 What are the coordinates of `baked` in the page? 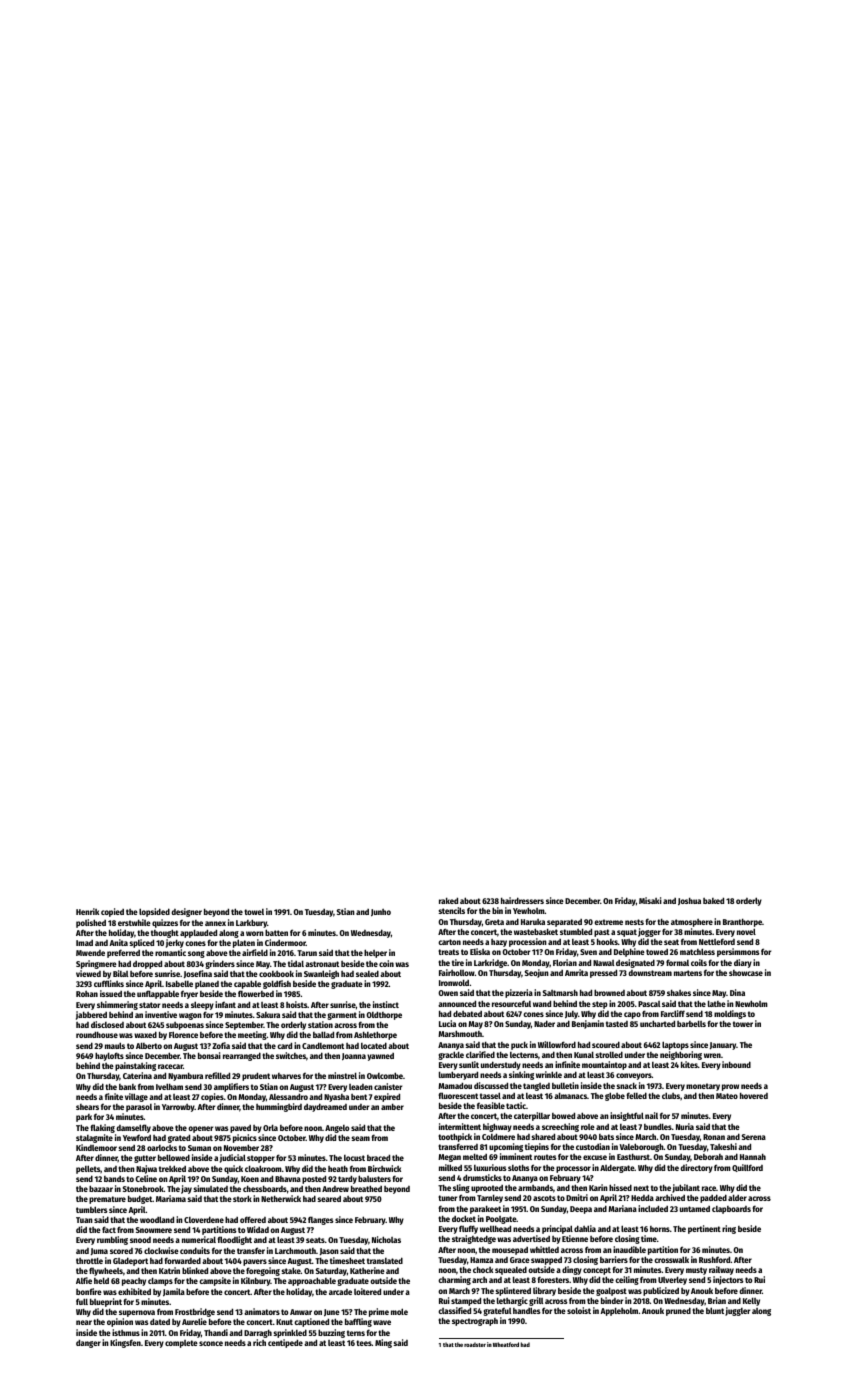 It's located at (713, 900).
